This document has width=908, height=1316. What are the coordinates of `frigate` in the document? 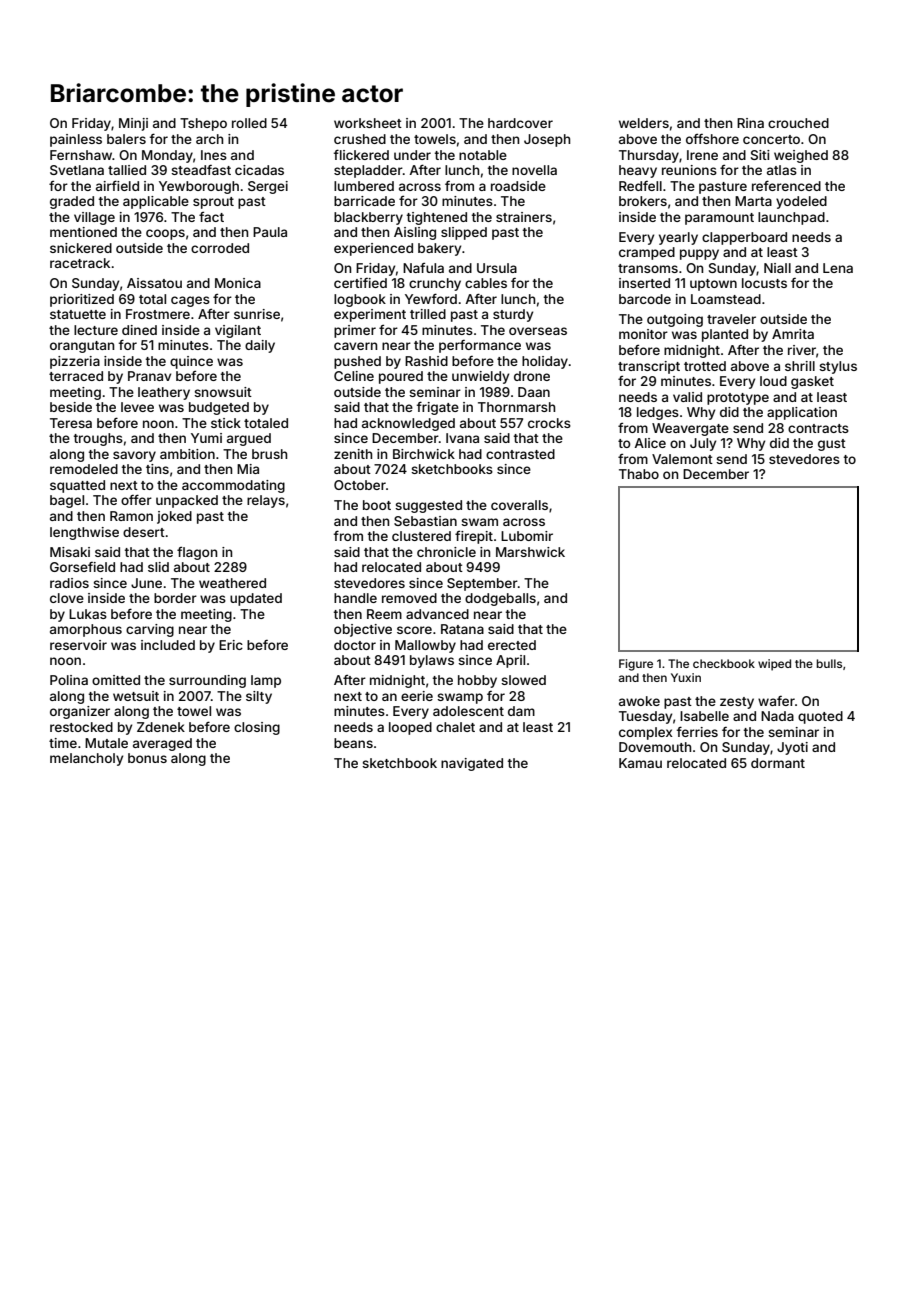 It's located at (438, 408).
